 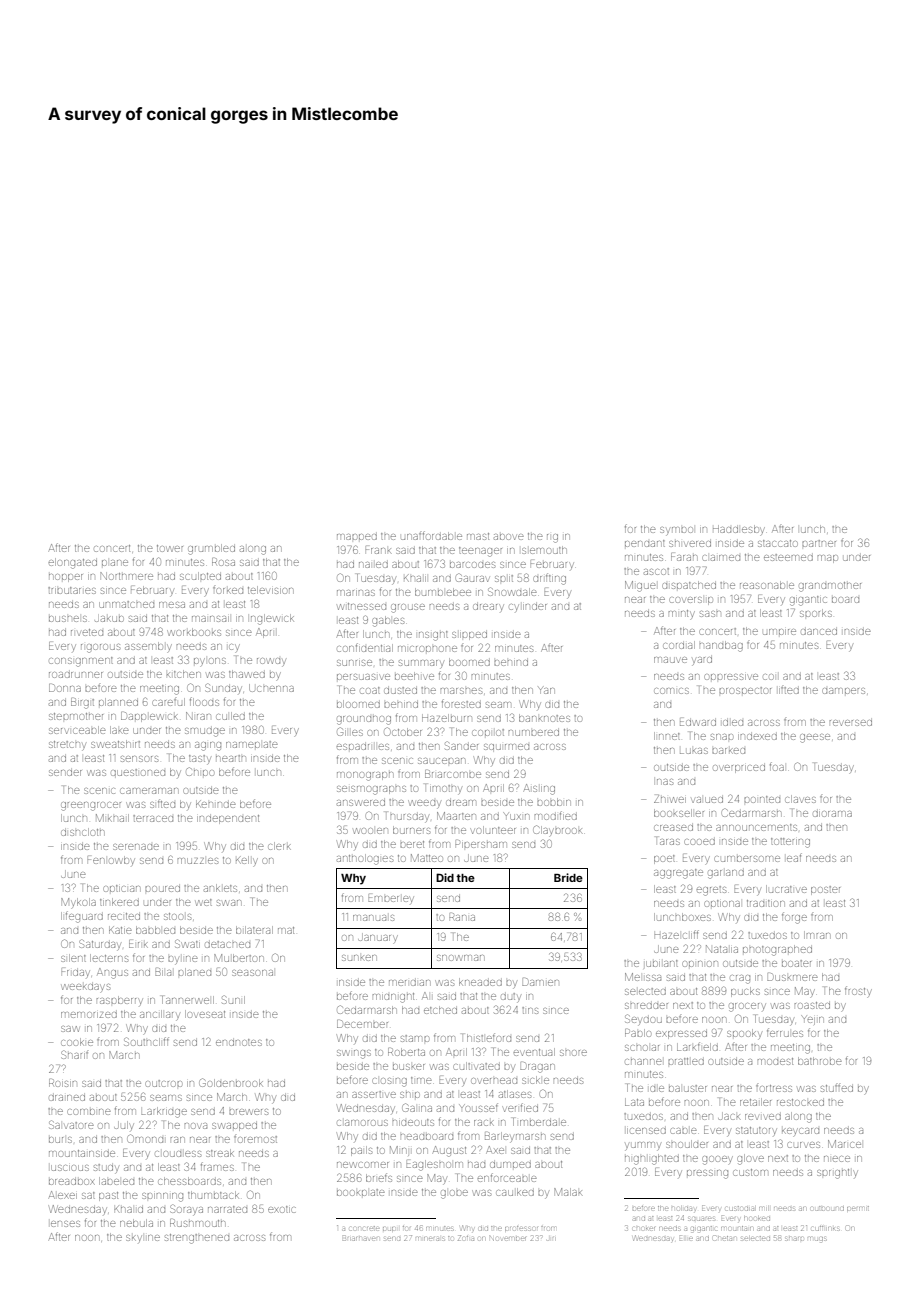 What do you see at coordinates (82, 832) in the document?
I see `dishcloth` at bounding box center [82, 832].
